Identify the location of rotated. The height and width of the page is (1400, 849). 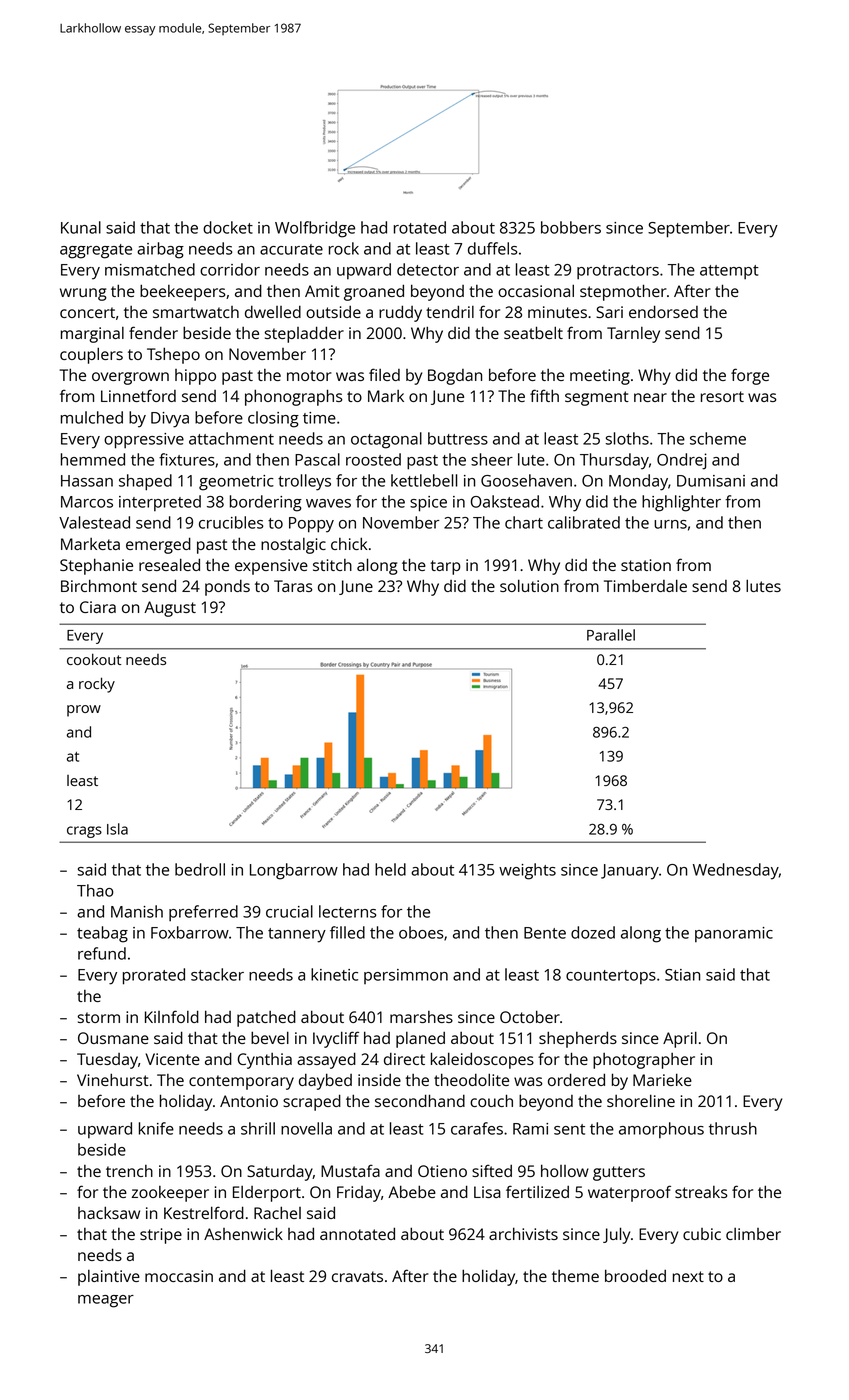
(420, 227).
